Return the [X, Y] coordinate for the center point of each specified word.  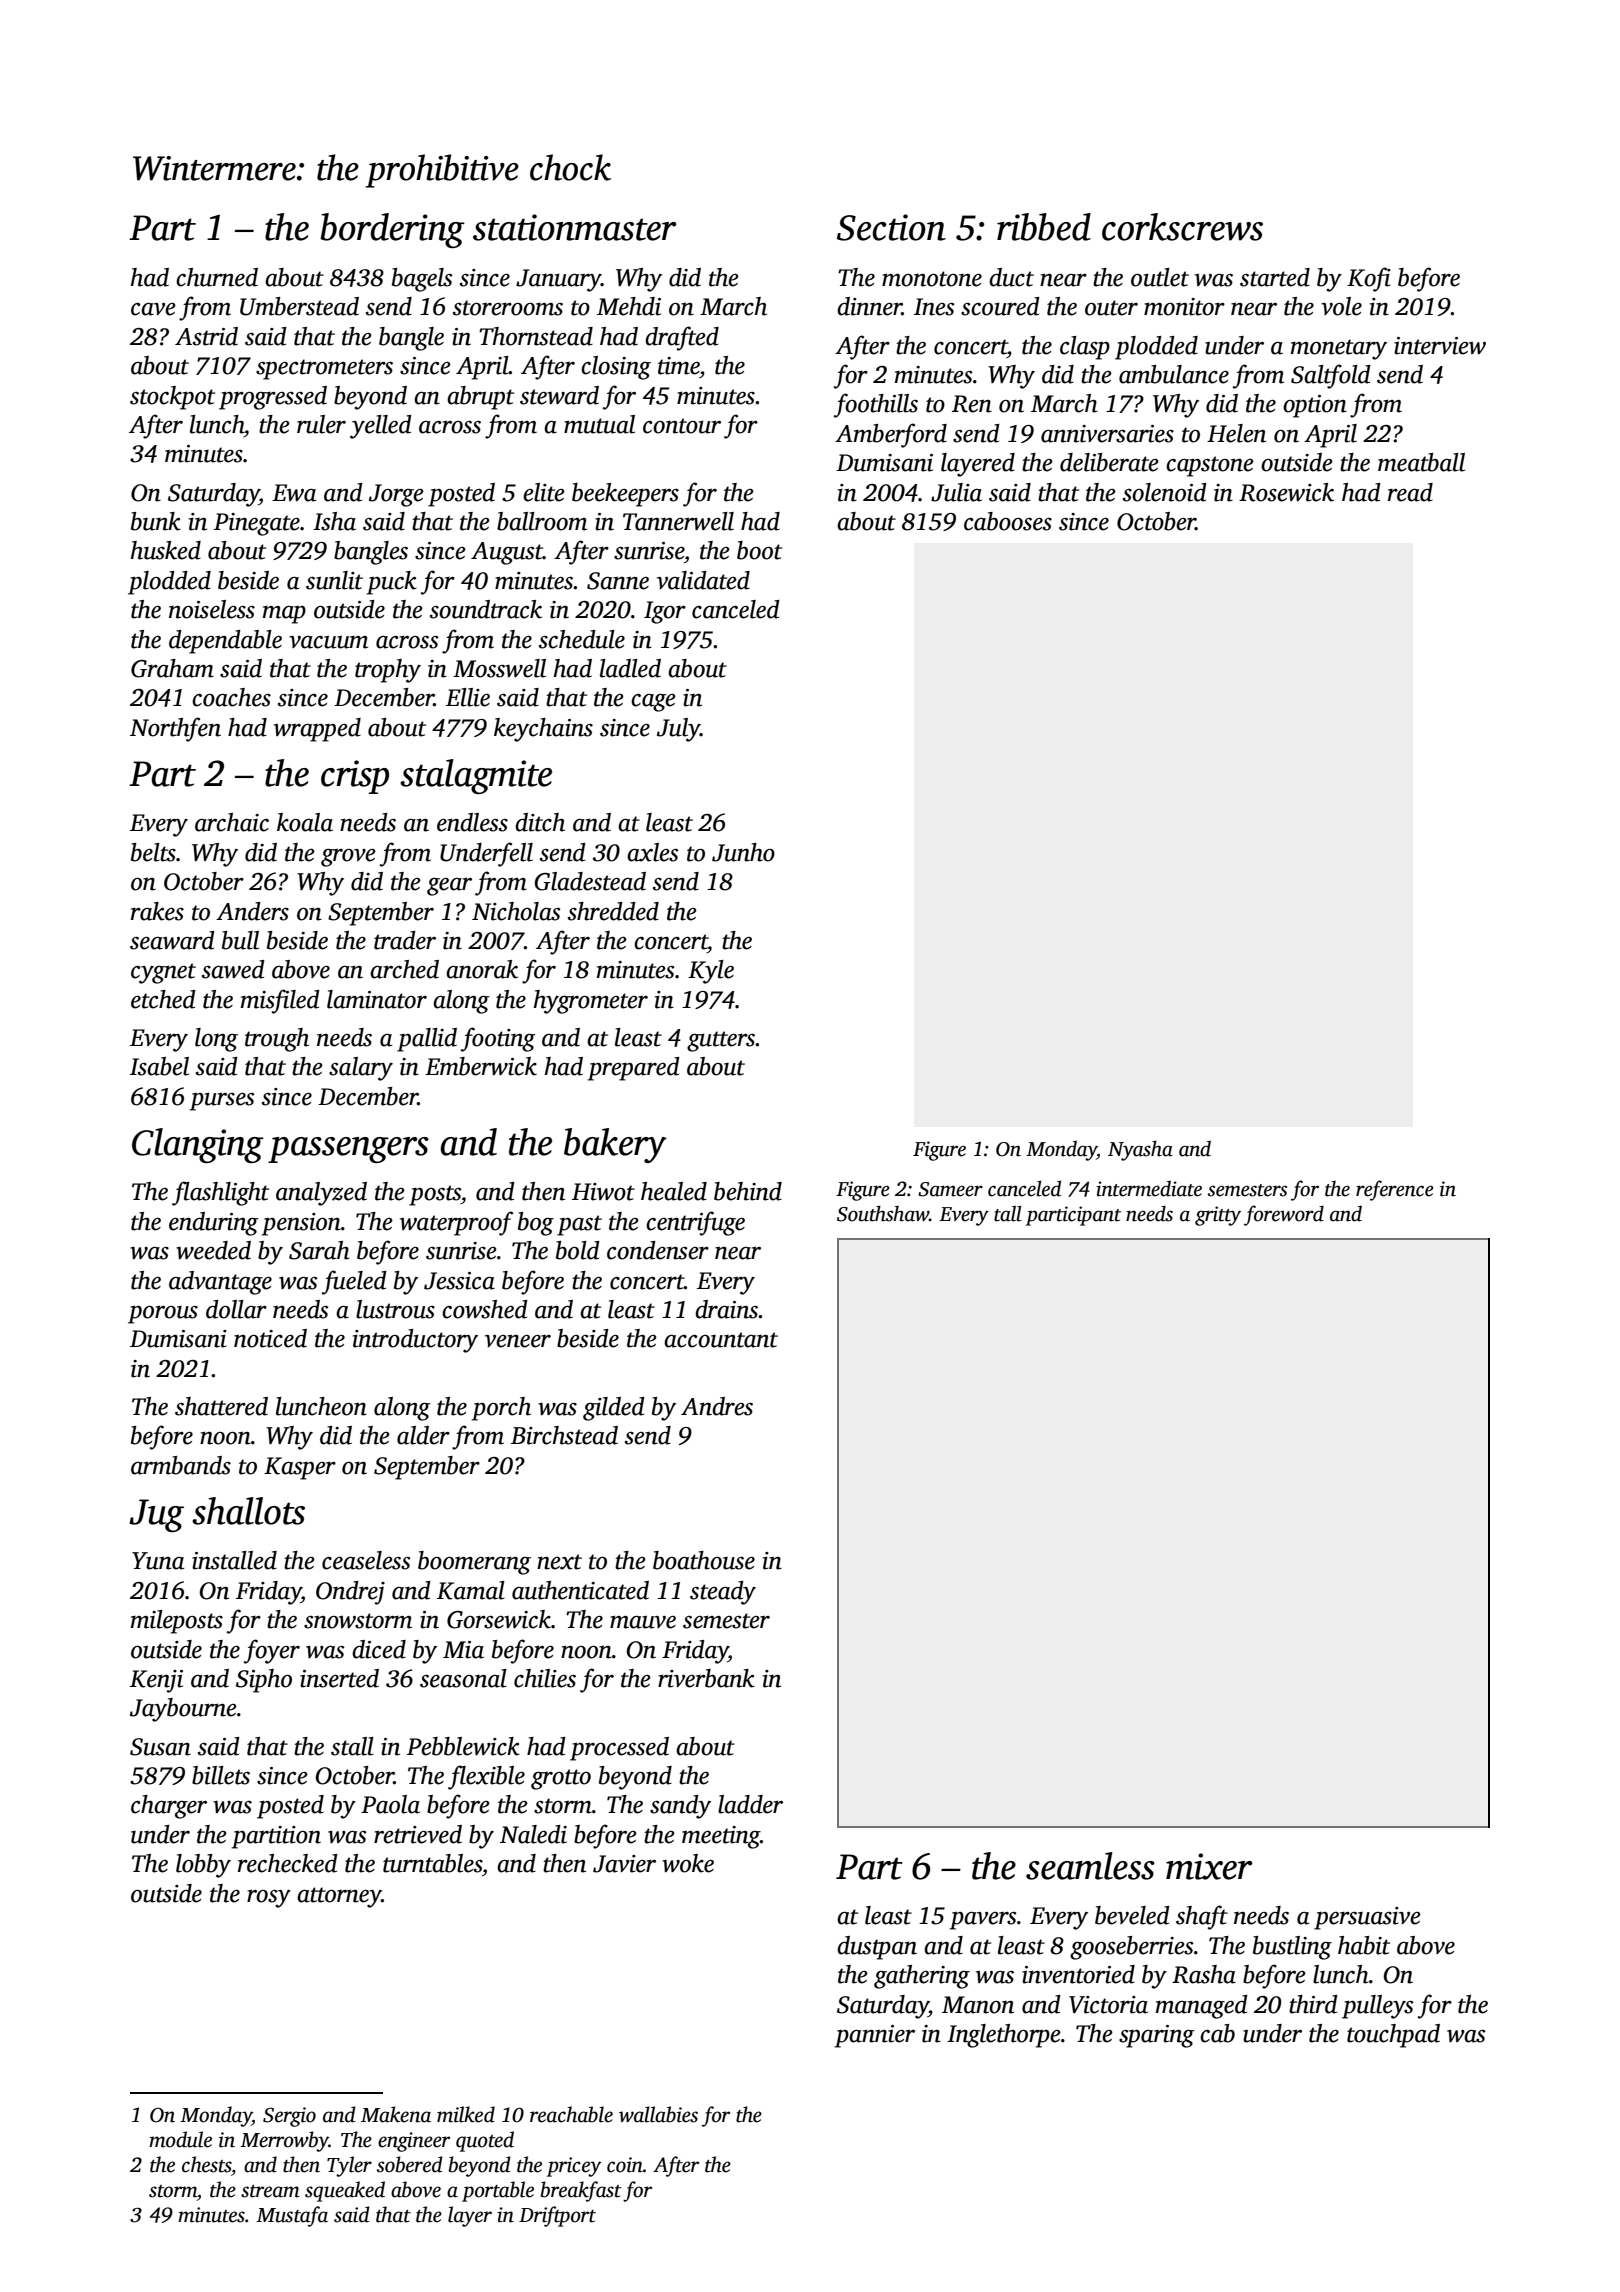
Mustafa [292, 2216]
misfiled [280, 1001]
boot [759, 550]
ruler [321, 424]
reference [1395, 1190]
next [559, 1562]
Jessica [459, 1281]
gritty [1218, 1216]
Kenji [156, 1681]
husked [166, 550]
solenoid [1165, 492]
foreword [1284, 1215]
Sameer [950, 1189]
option [1315, 406]
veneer [518, 1341]
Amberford [891, 435]
